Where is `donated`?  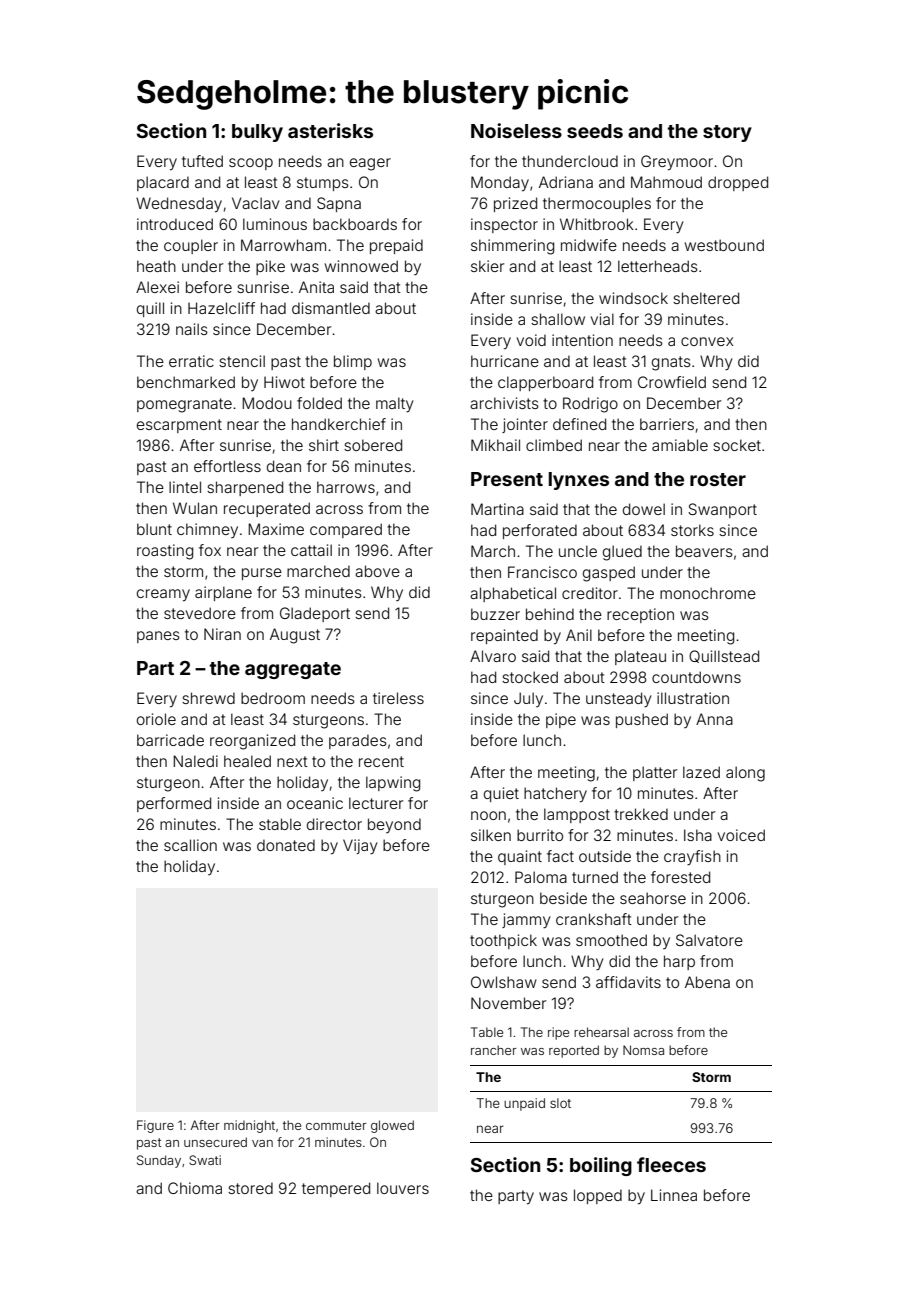 donated is located at coordinates (286, 845).
